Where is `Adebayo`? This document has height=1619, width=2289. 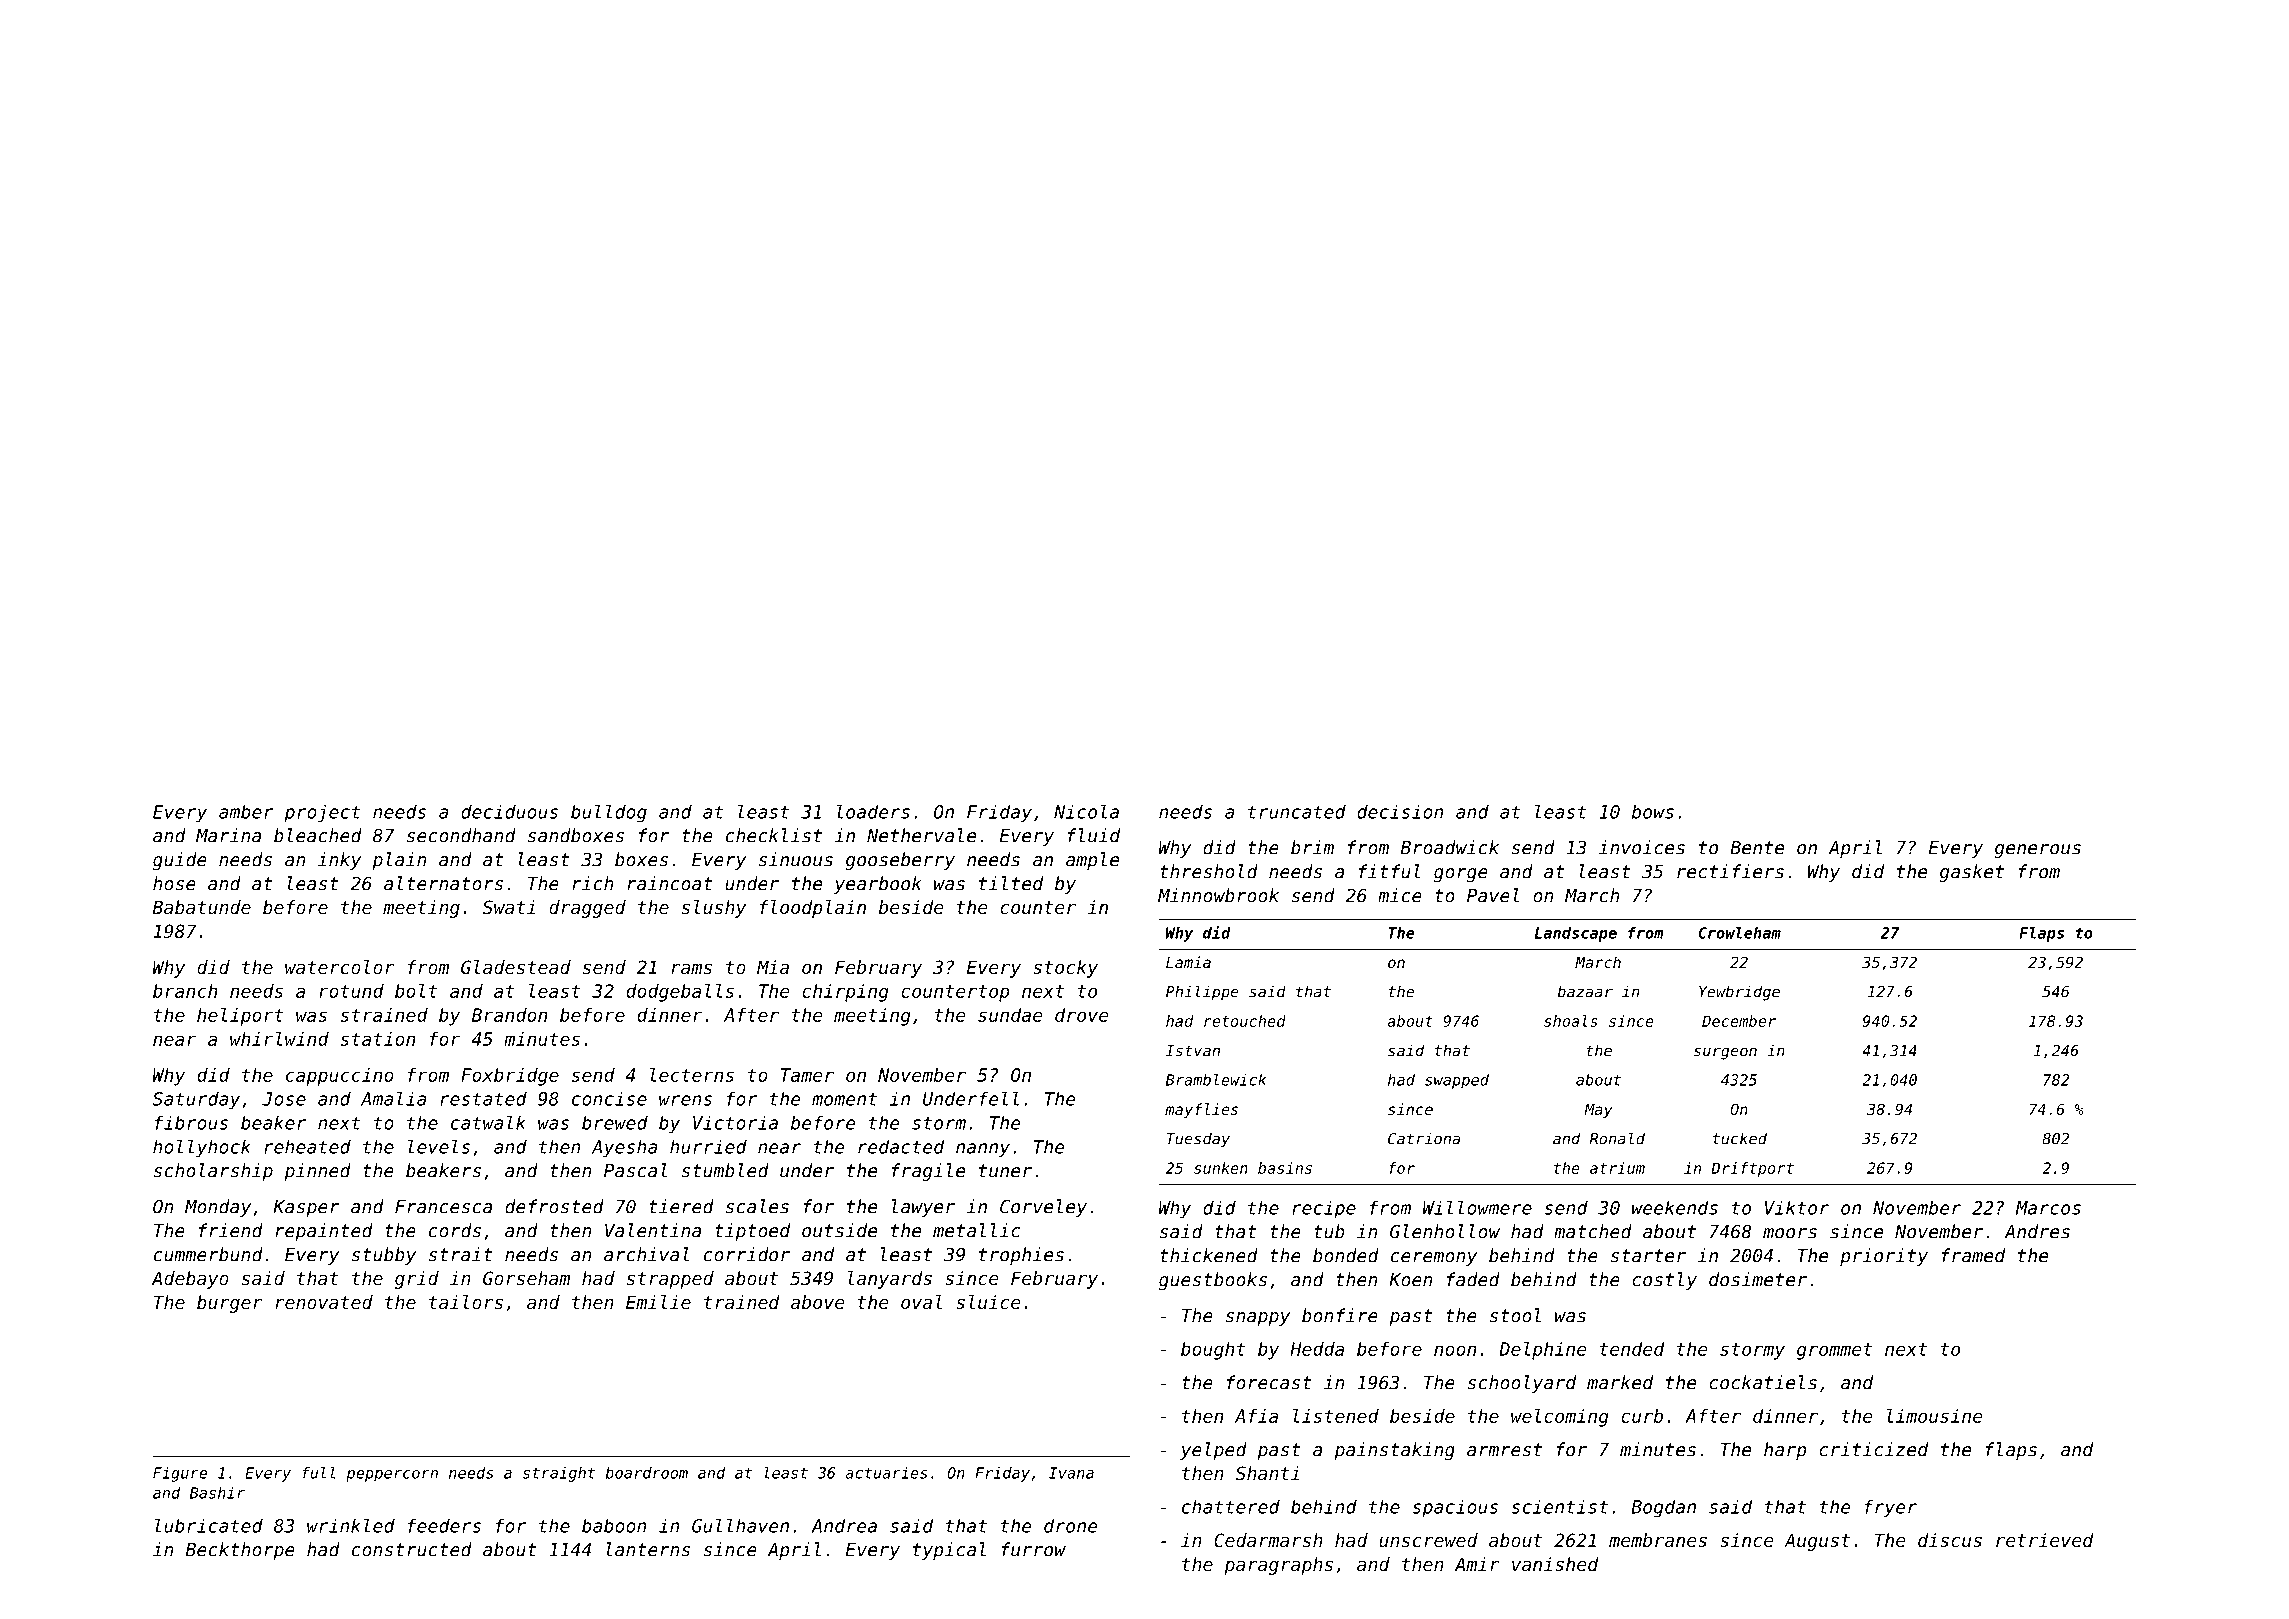 Adebayo is located at coordinates (190, 1280).
